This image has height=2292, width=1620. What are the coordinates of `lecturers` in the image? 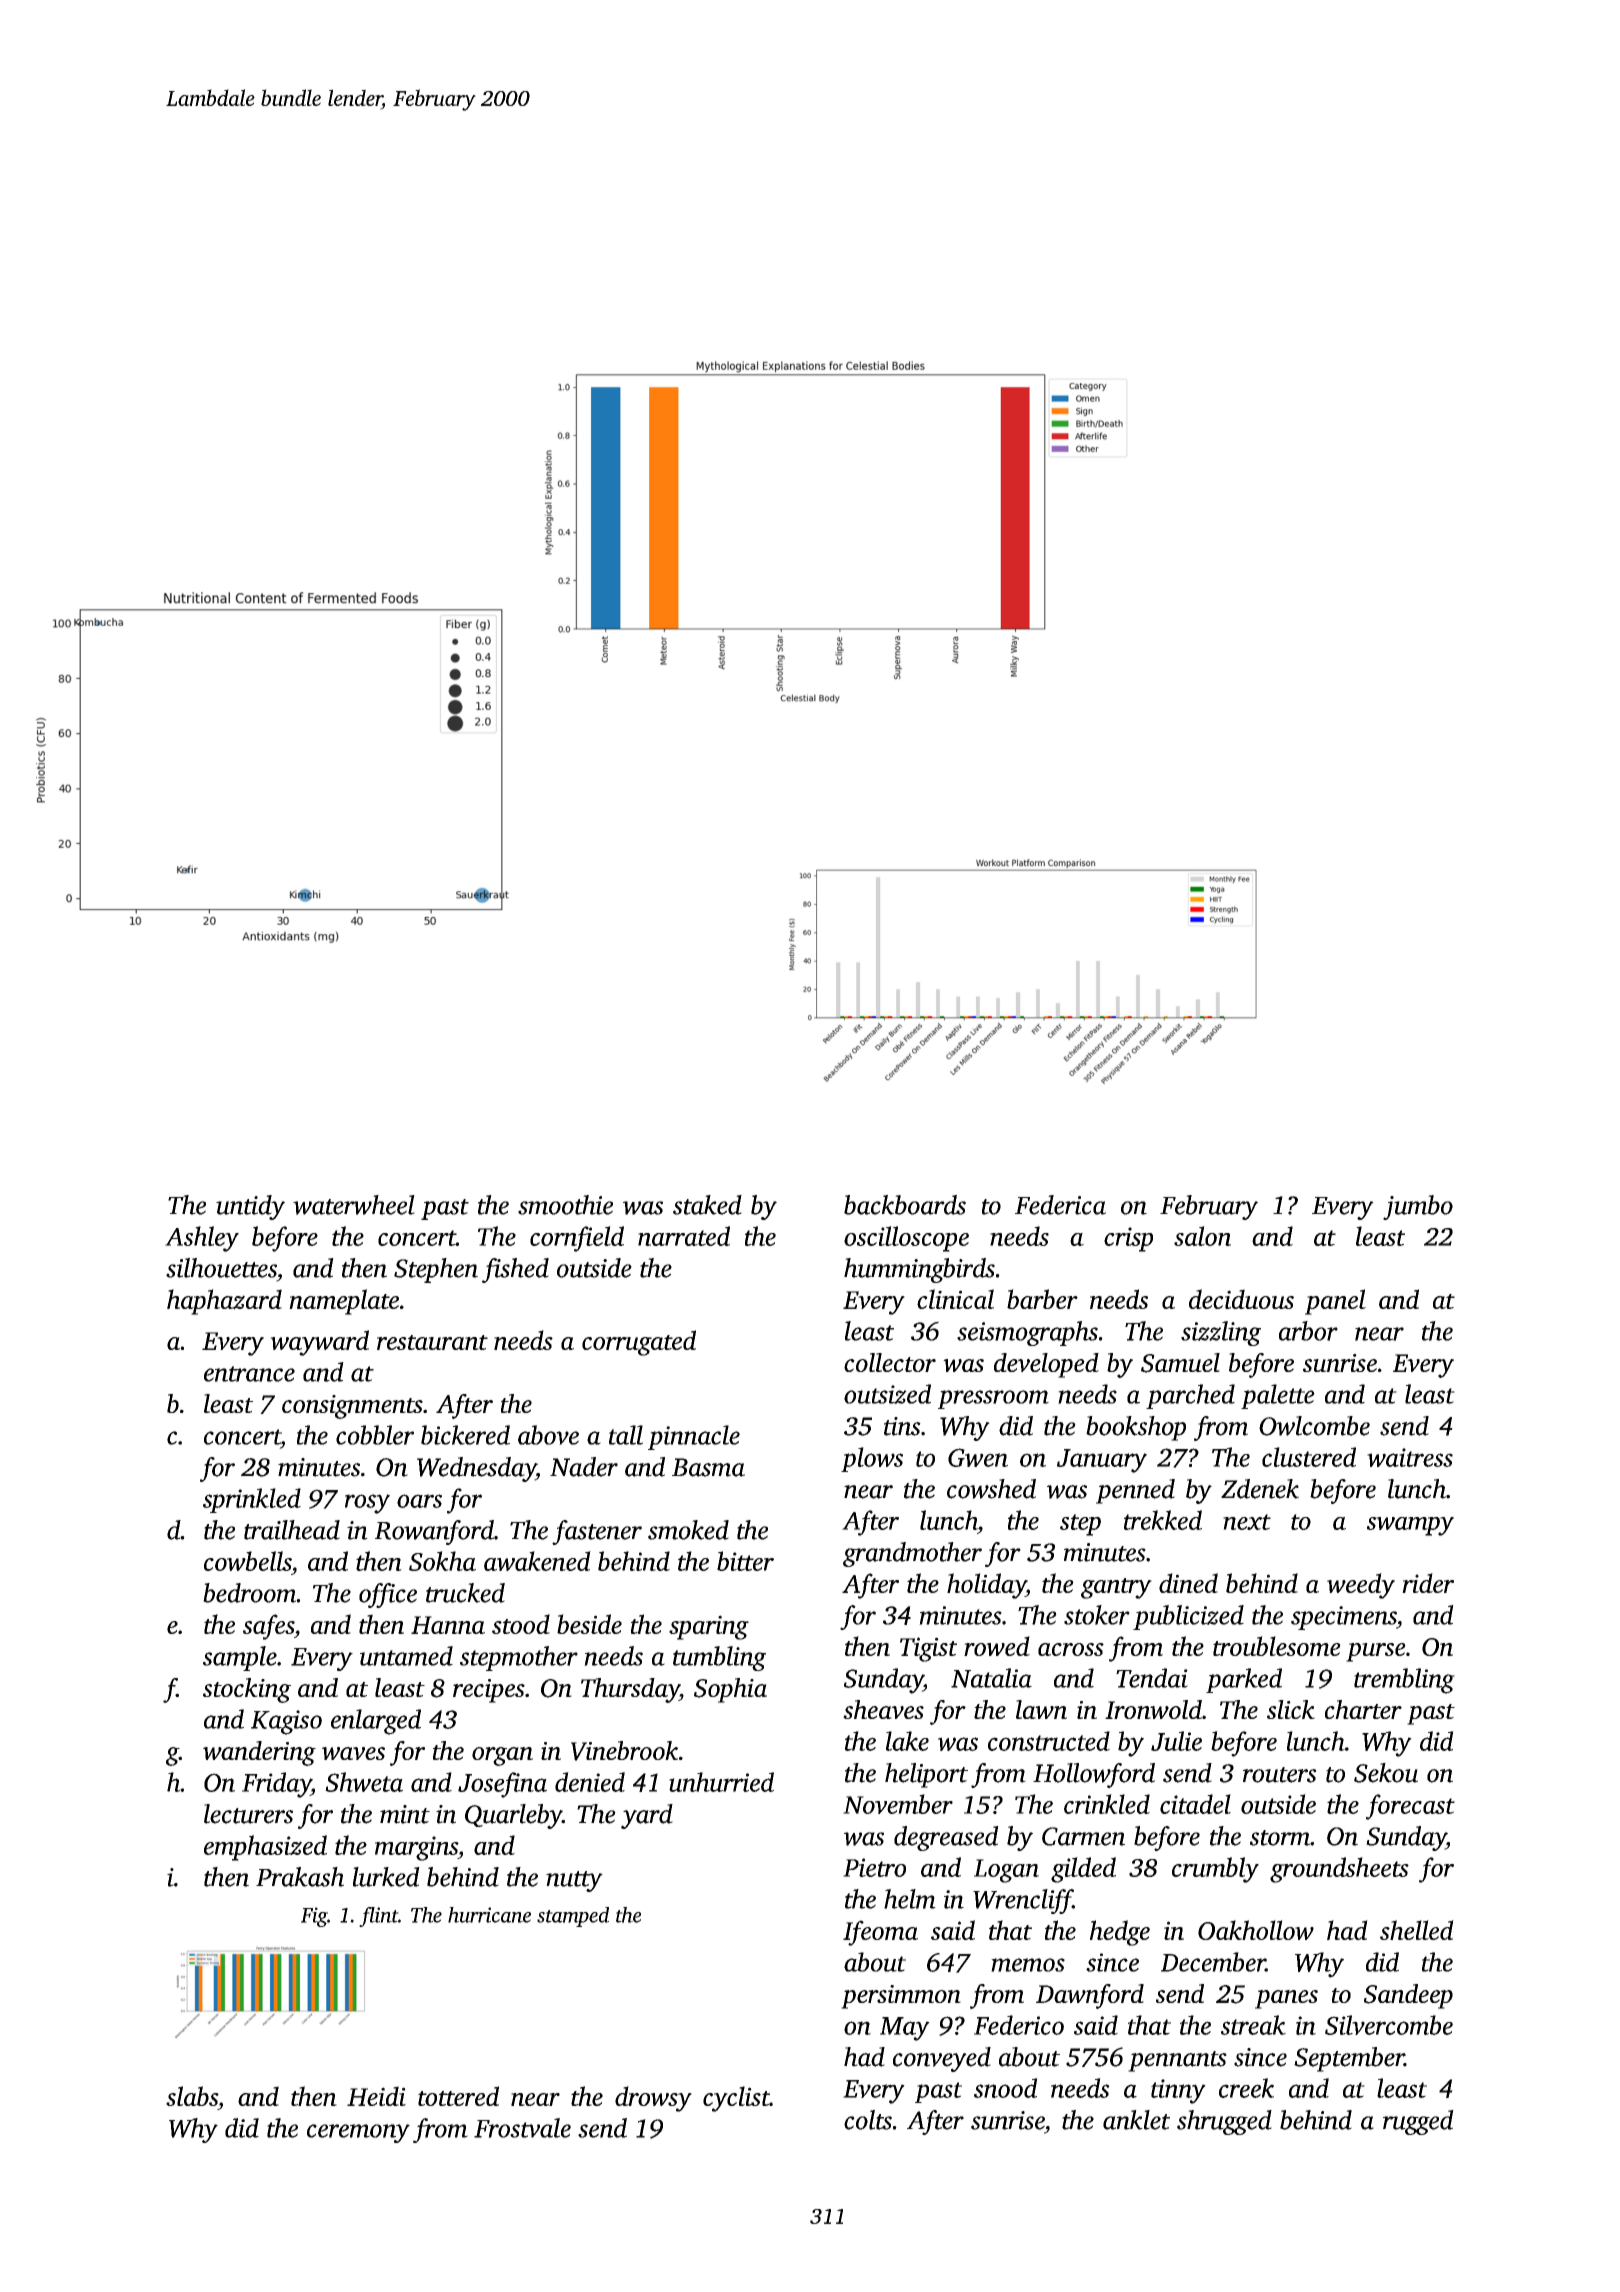 It's located at (248, 1814).
